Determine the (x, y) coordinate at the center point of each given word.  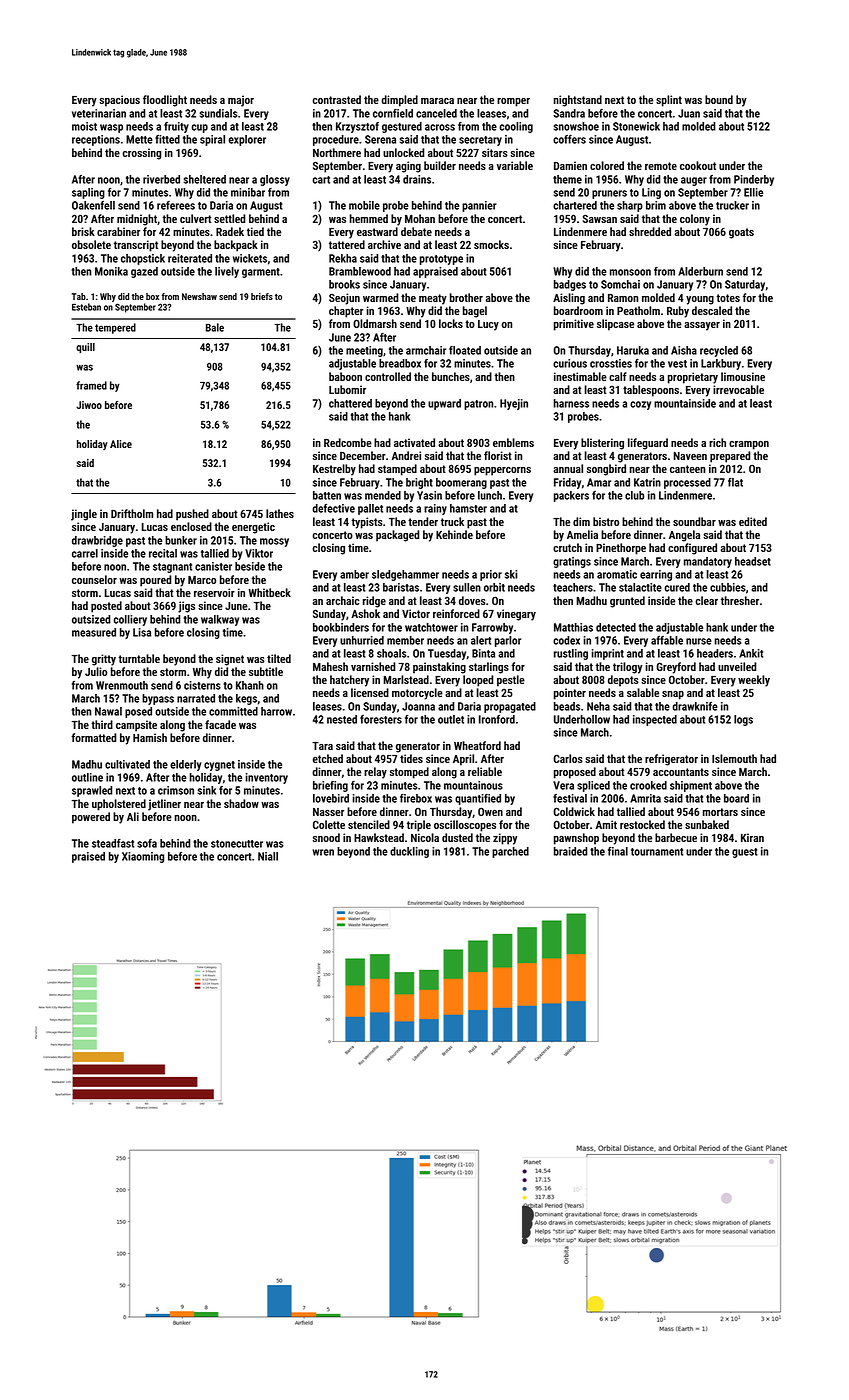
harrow (276, 711)
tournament (657, 852)
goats (741, 233)
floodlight (165, 101)
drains (417, 179)
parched (510, 852)
